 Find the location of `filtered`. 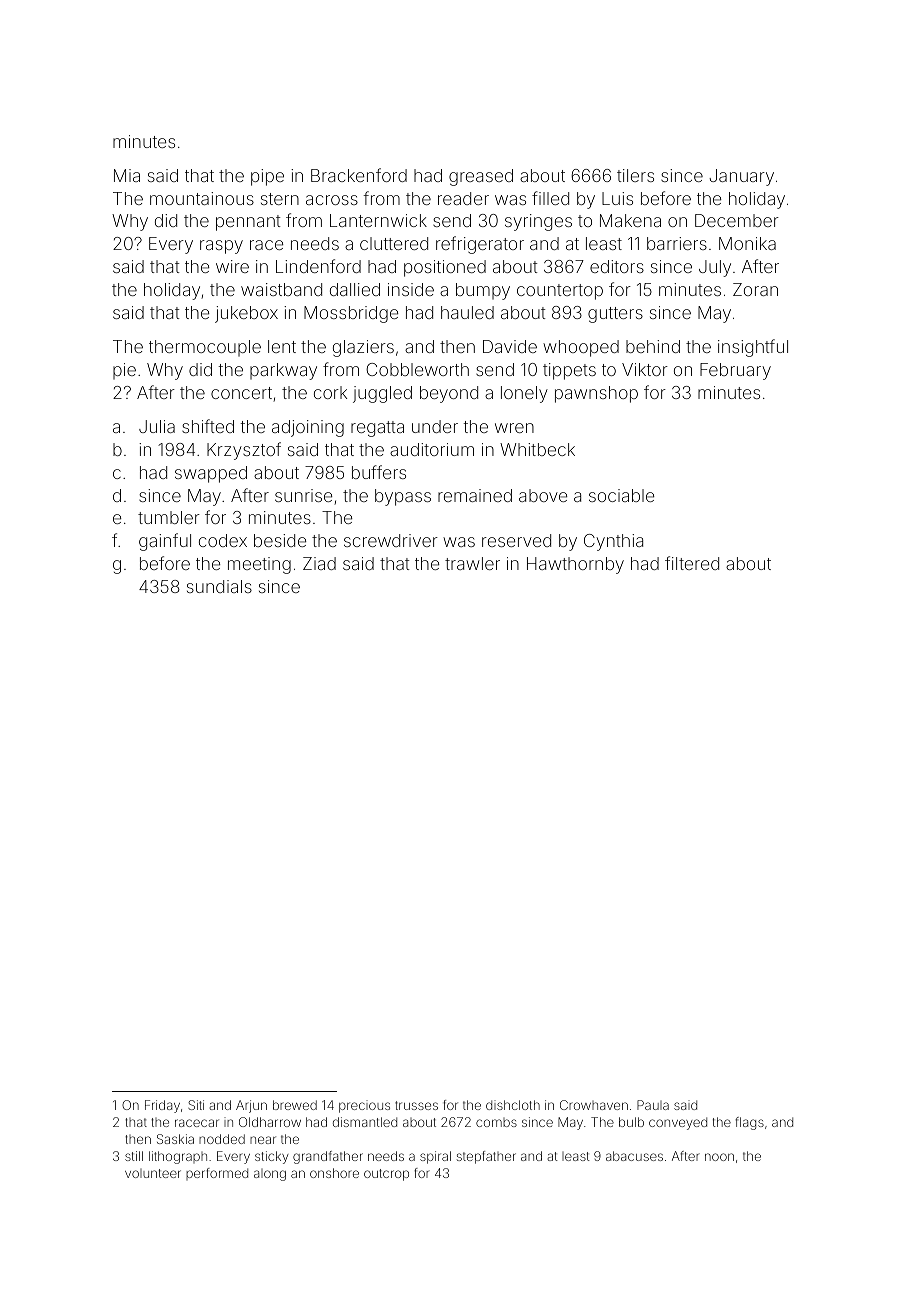

filtered is located at coordinates (692, 563).
